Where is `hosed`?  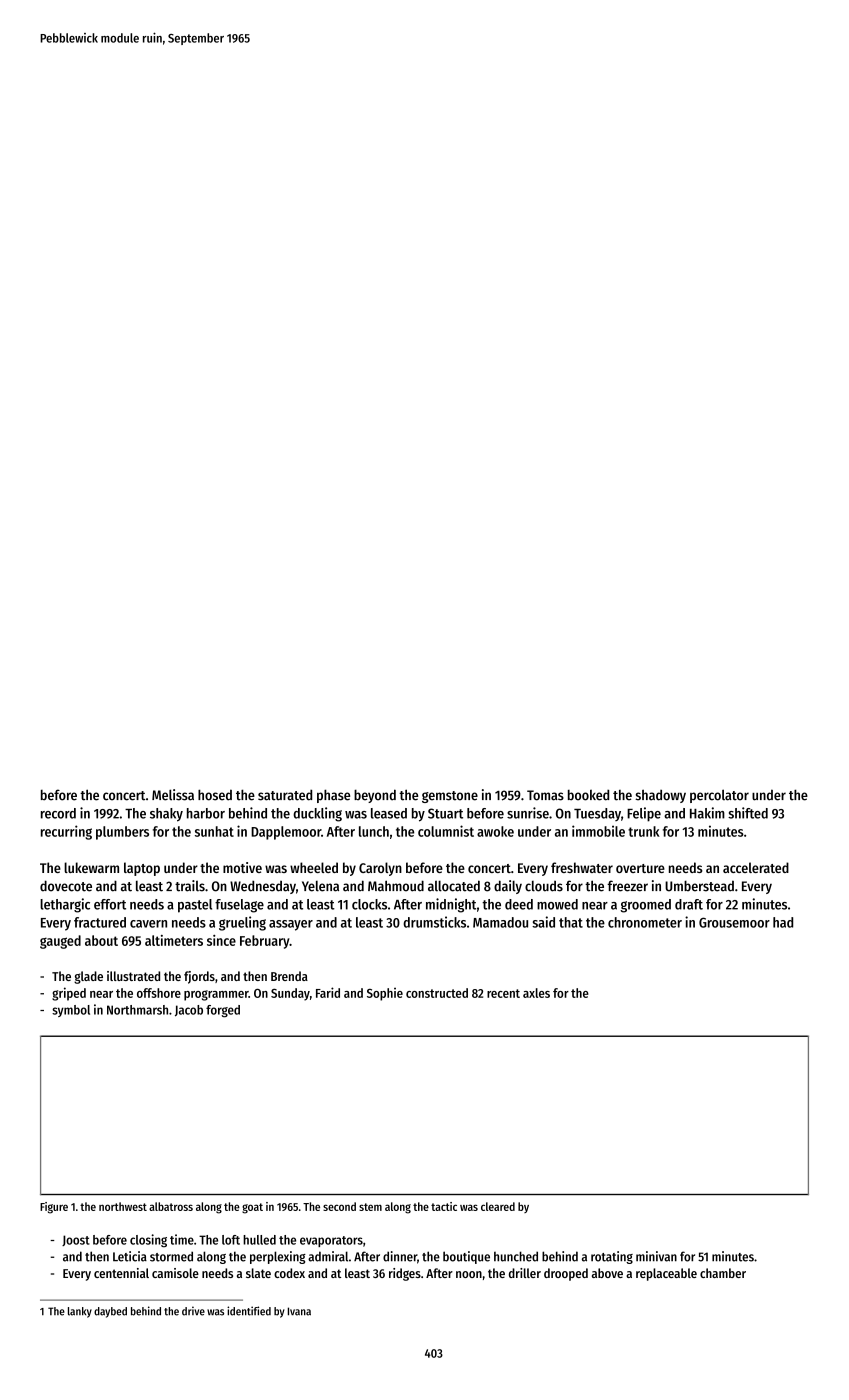
hosed is located at coordinates (215, 795).
